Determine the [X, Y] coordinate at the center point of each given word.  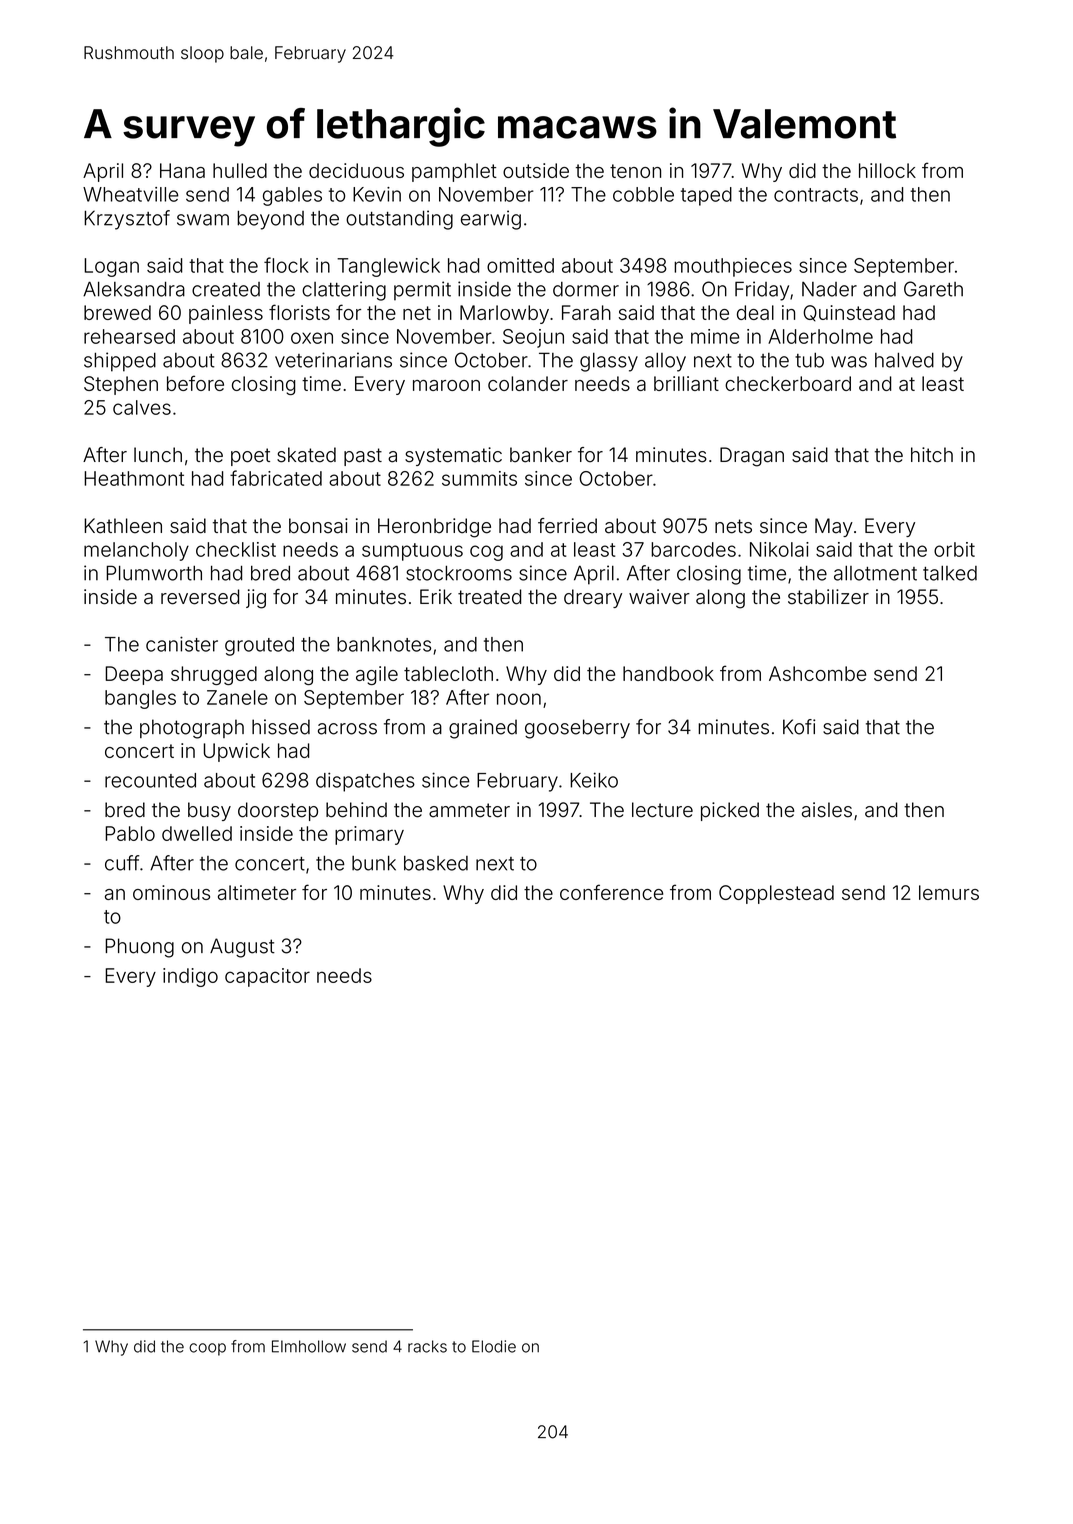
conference [611, 892]
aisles [827, 810]
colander [528, 383]
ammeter [469, 810]
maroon [446, 385]
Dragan [752, 457]
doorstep [278, 811]
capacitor [267, 977]
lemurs [949, 892]
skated [306, 455]
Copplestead [776, 894]
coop [207, 1349]
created [226, 289]
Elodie [494, 1346]
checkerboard [788, 383]
